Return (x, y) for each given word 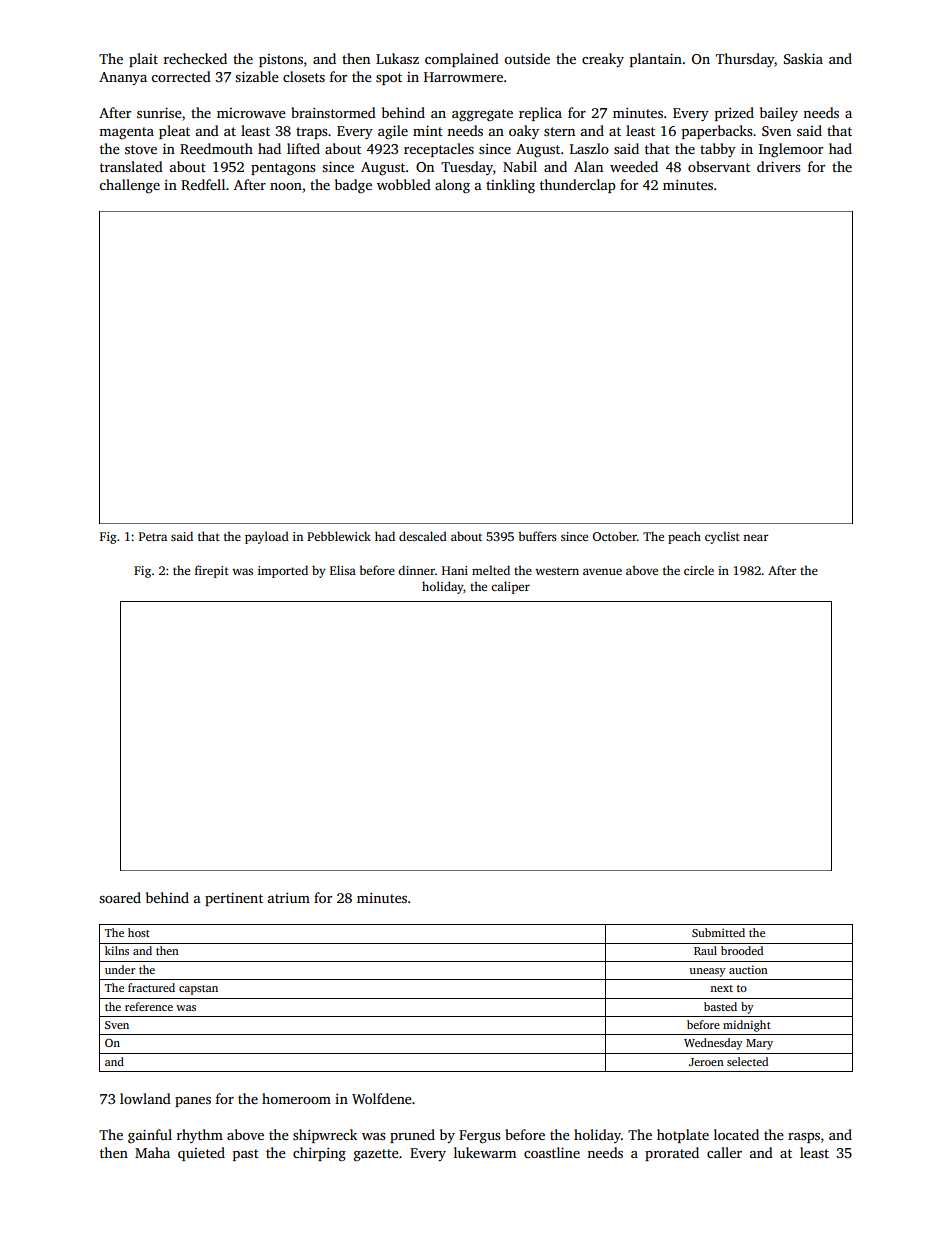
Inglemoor (791, 150)
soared (120, 897)
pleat (174, 132)
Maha (152, 1152)
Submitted (718, 932)
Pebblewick (339, 536)
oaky (524, 132)
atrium (289, 898)
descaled (423, 536)
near (756, 537)
